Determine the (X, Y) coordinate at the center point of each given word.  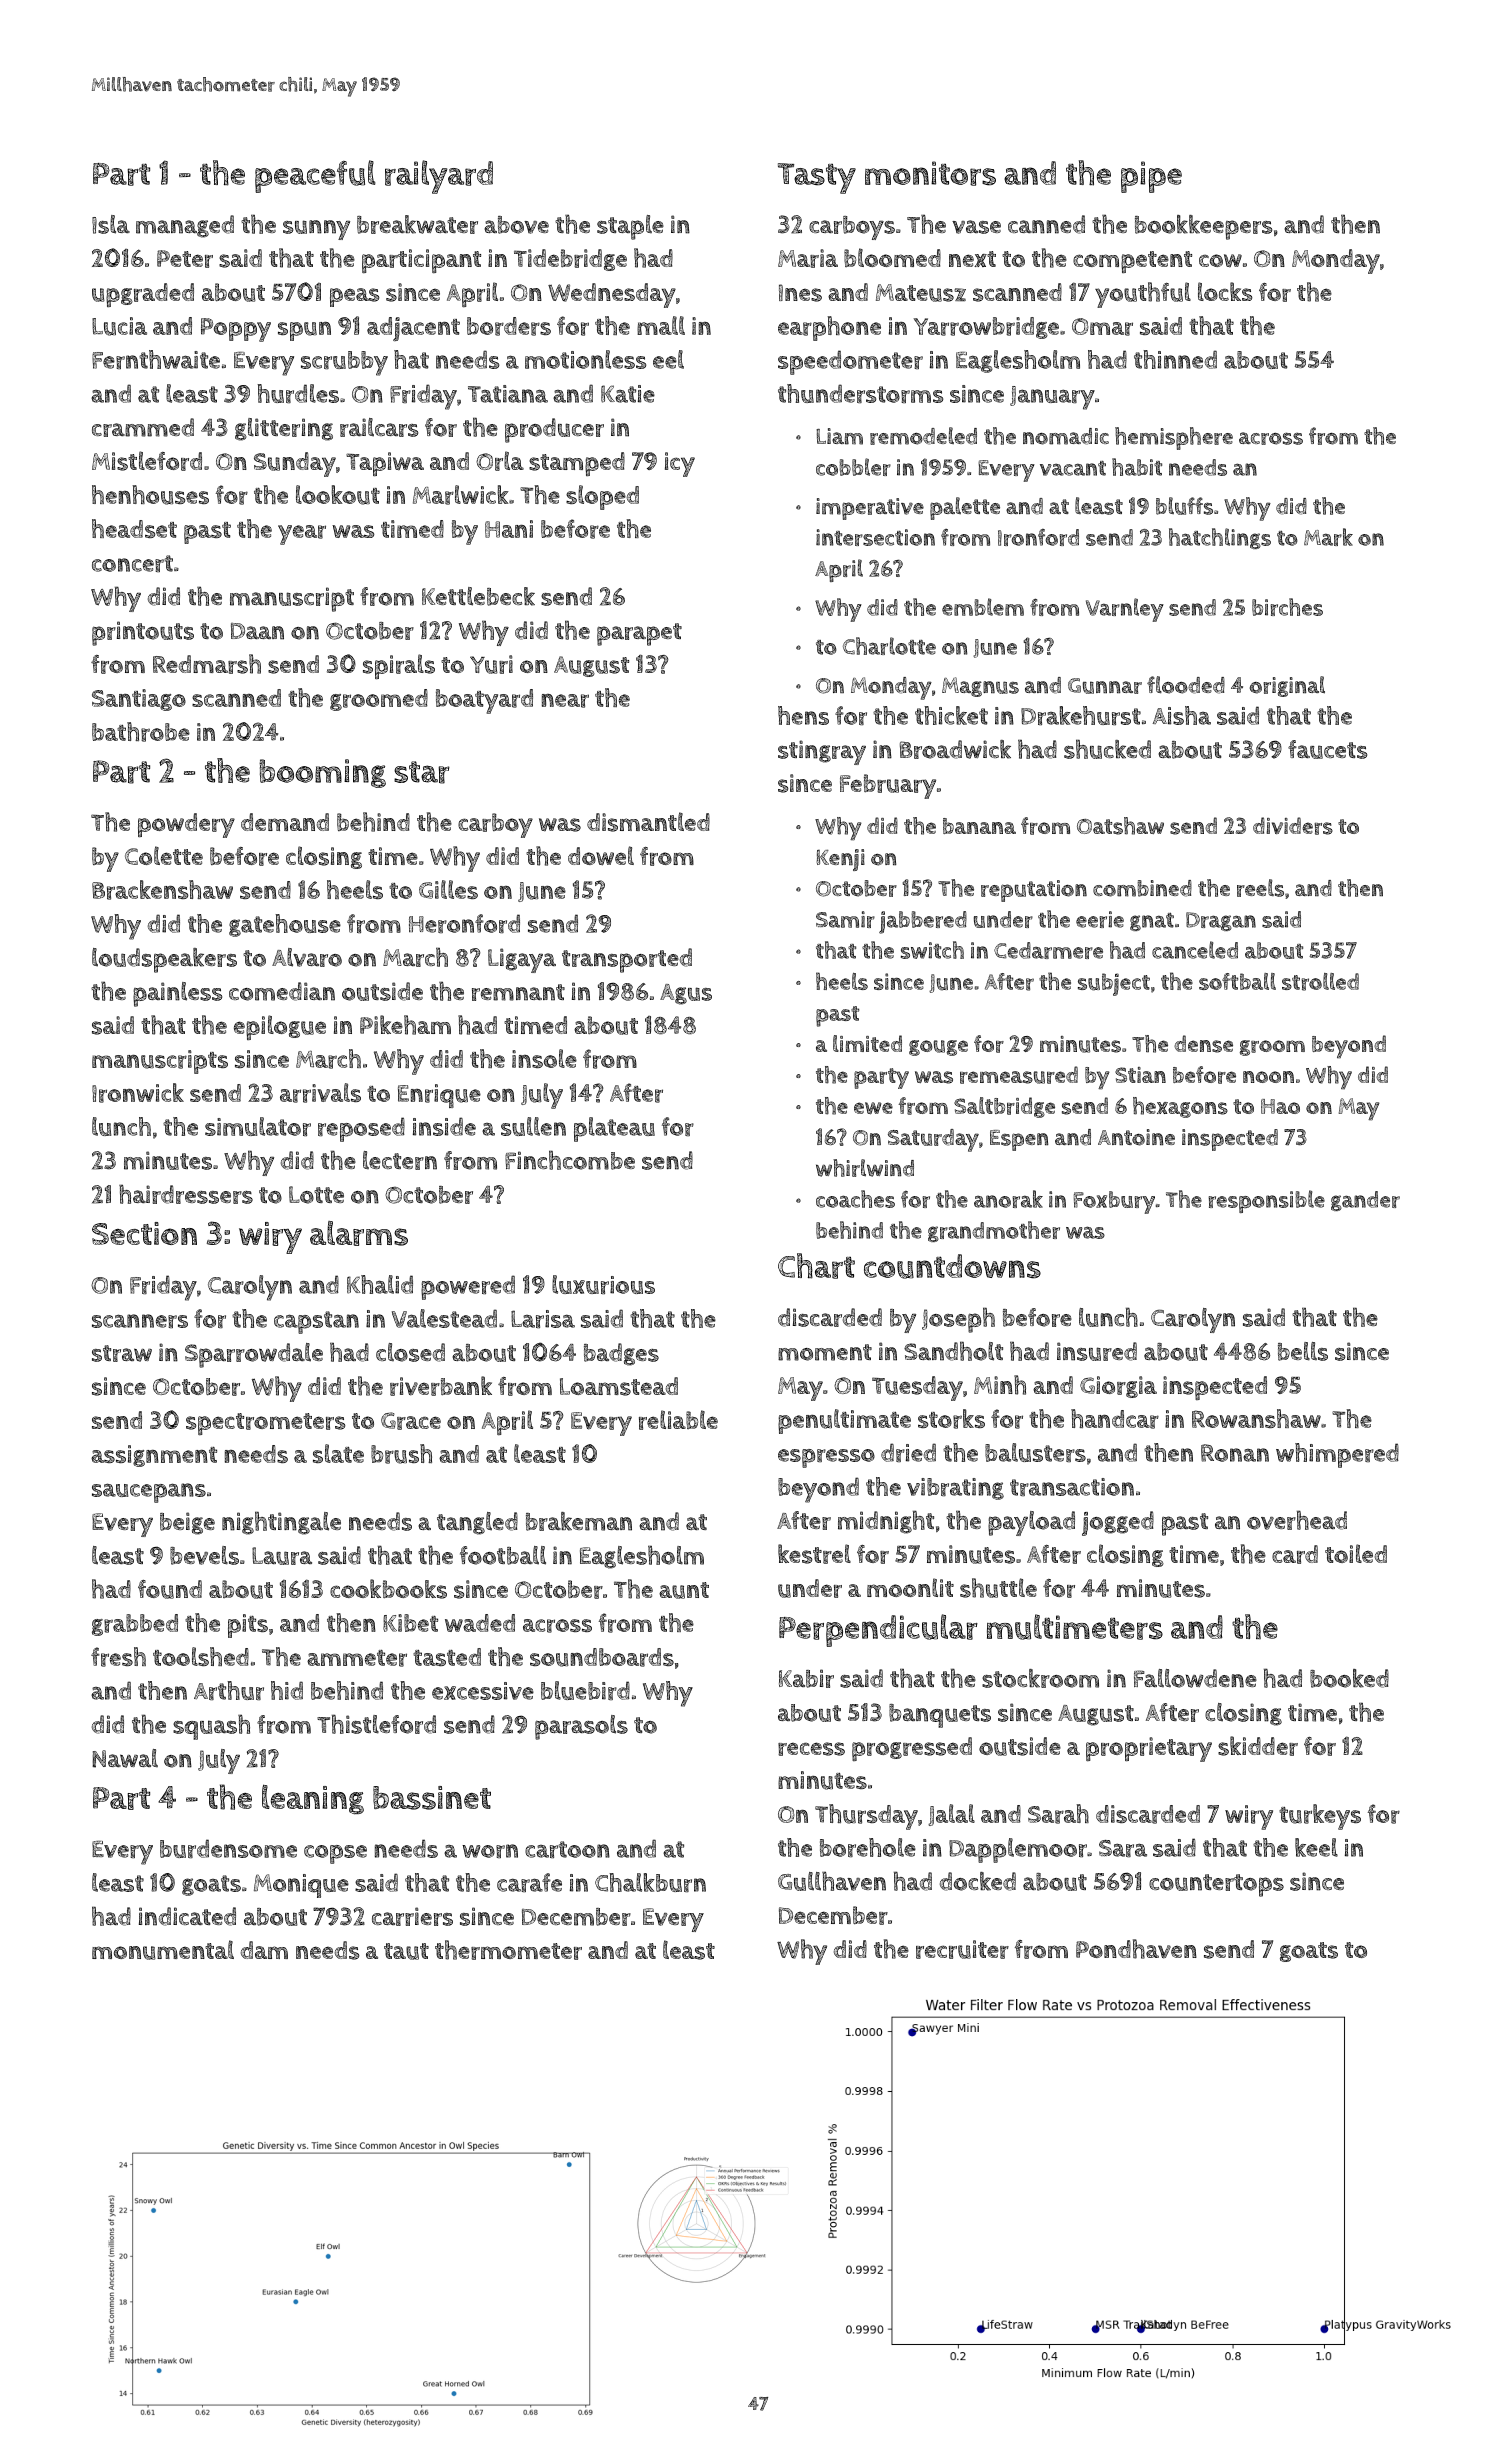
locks (1225, 291)
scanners (140, 1321)
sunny (316, 230)
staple (630, 227)
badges (621, 1354)
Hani (509, 529)
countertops (1216, 1885)
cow (1220, 261)
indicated (187, 1916)
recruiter (962, 1949)
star (422, 772)
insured (1097, 1351)
